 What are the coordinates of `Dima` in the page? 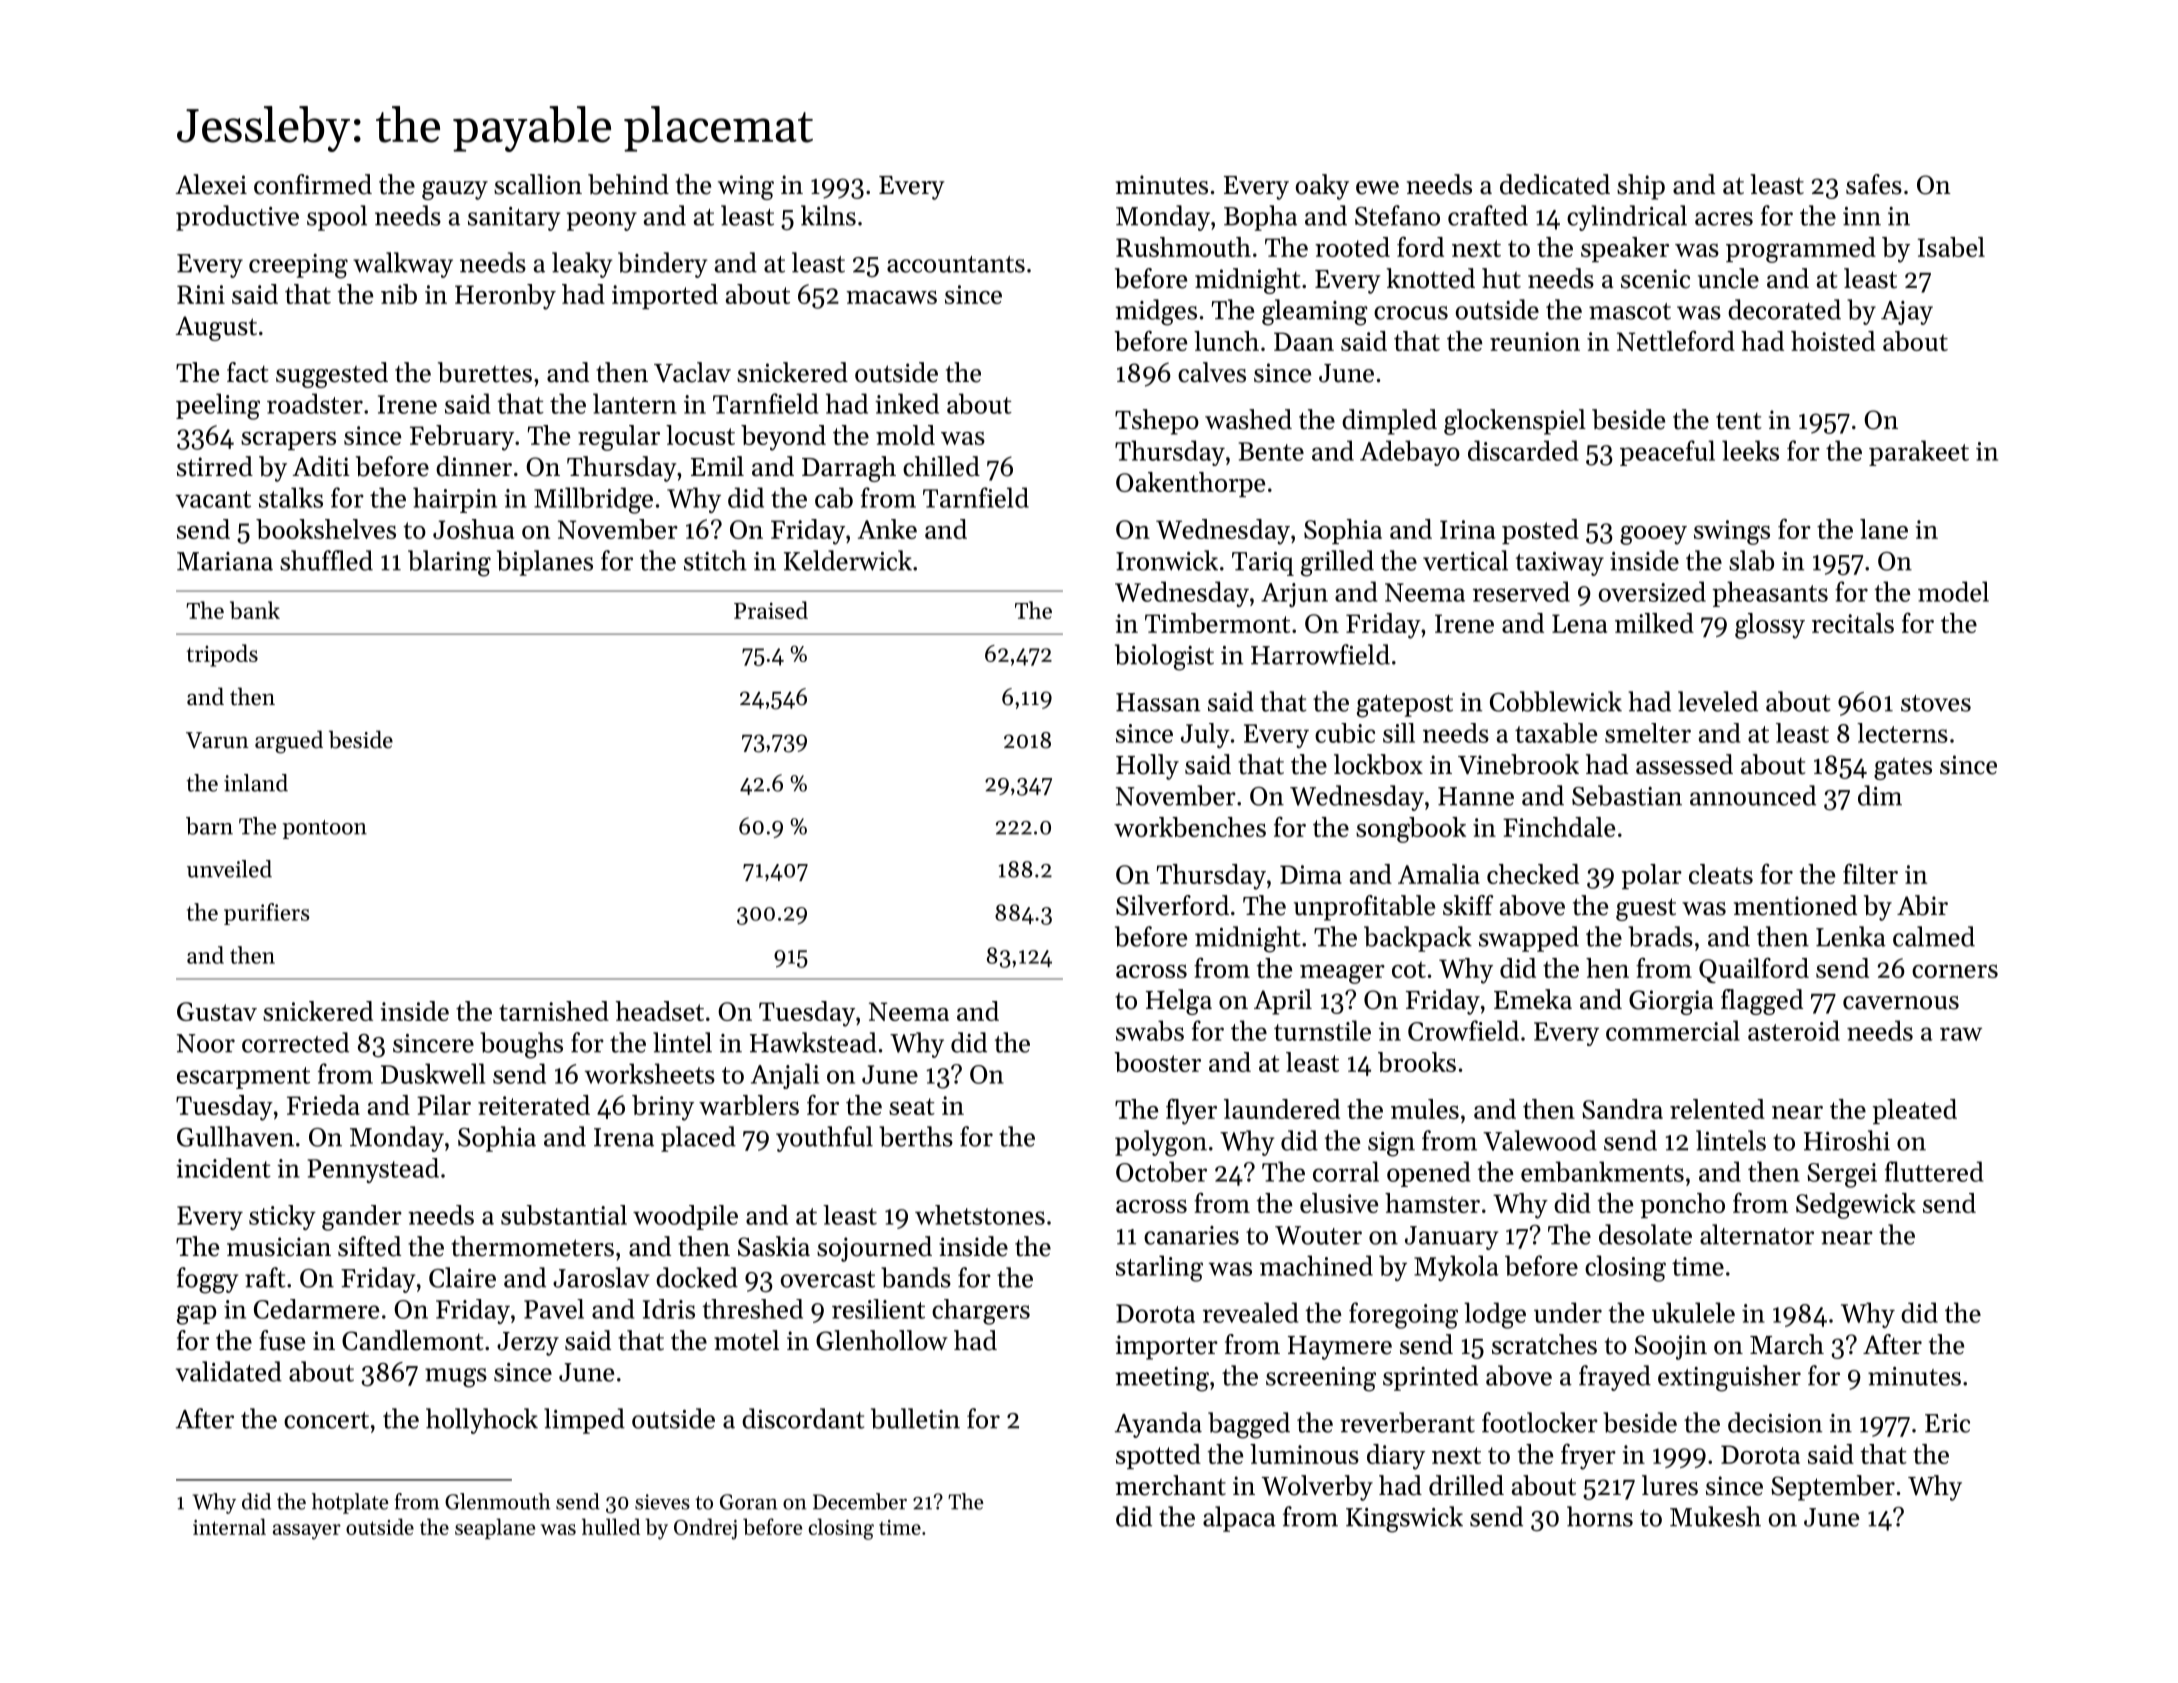 It's located at (1311, 874).
